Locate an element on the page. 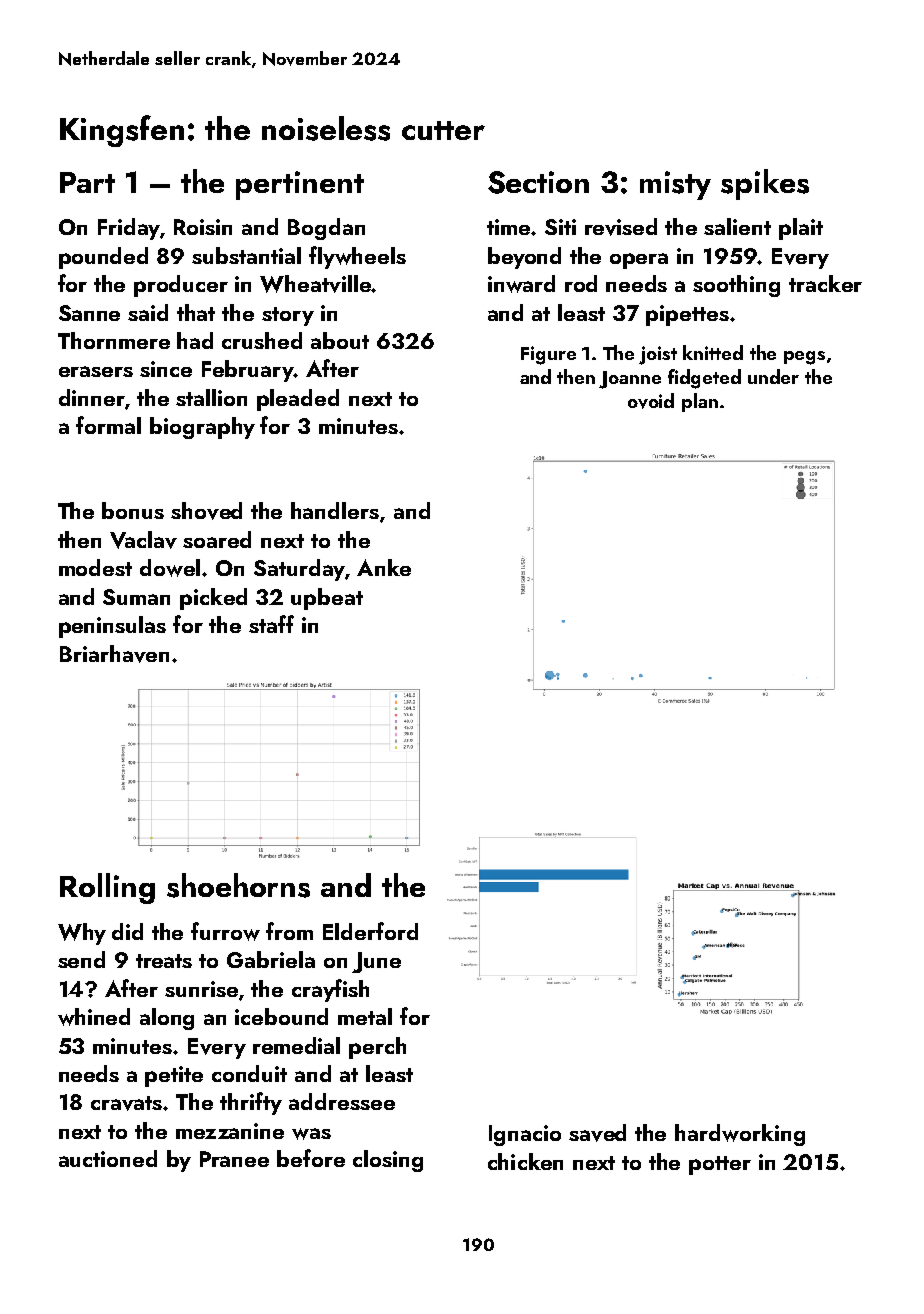 The width and height of the image is (924, 1314). Roisin is located at coordinates (203, 227).
